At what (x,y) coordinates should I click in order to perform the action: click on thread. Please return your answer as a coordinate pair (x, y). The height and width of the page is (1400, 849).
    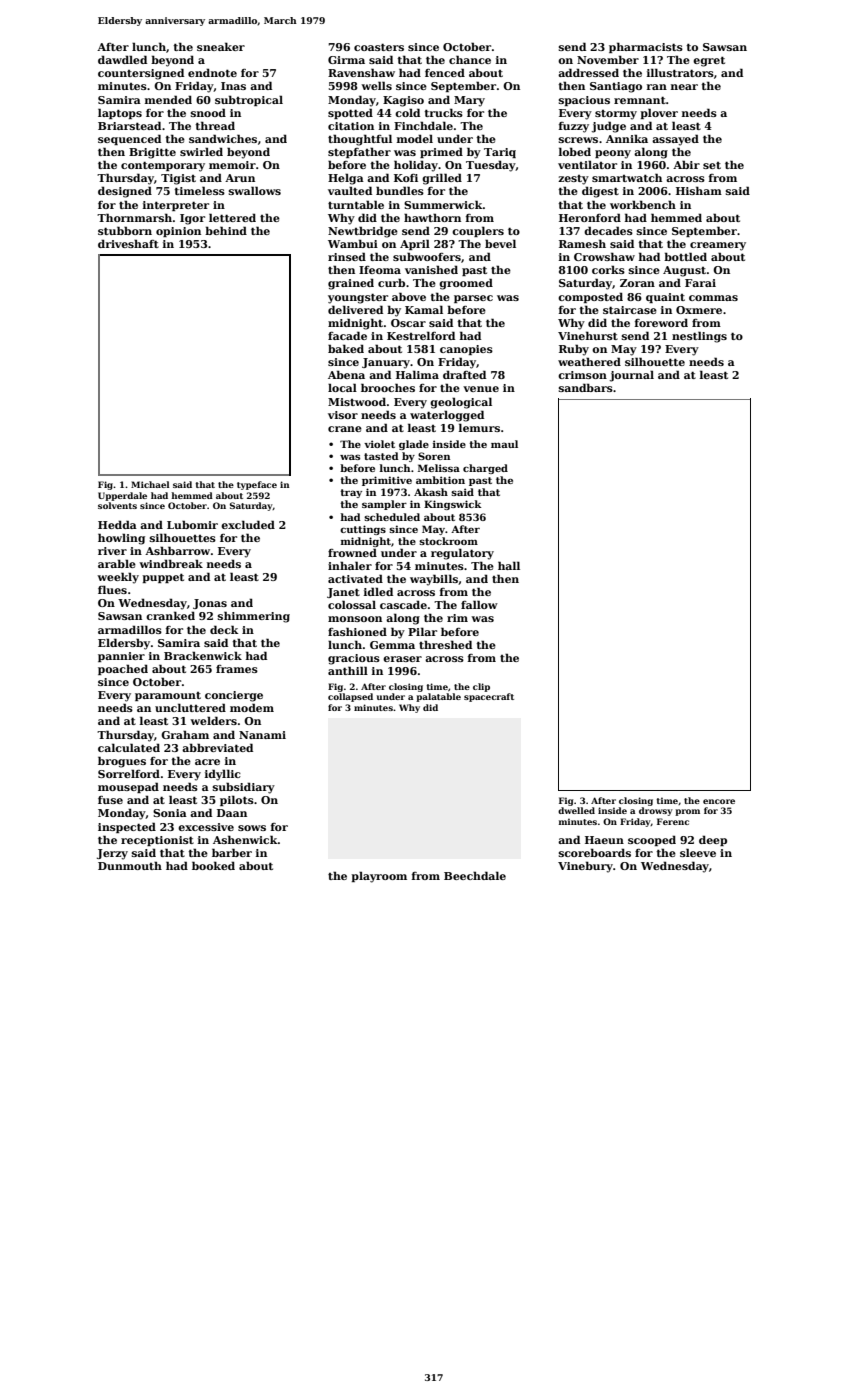
    Looking at the image, I should click on (215, 125).
